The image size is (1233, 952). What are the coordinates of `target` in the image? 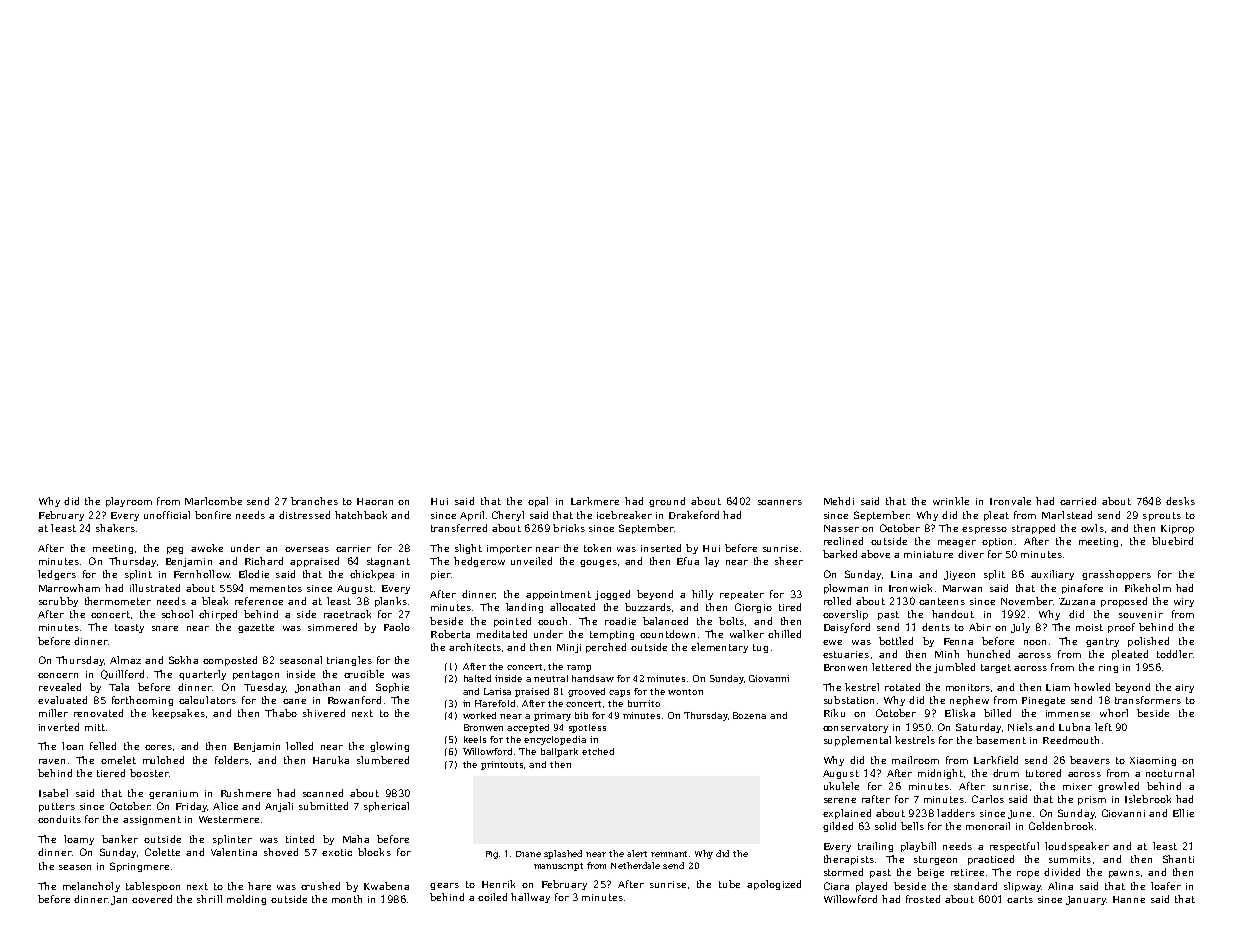 It's located at (996, 668).
